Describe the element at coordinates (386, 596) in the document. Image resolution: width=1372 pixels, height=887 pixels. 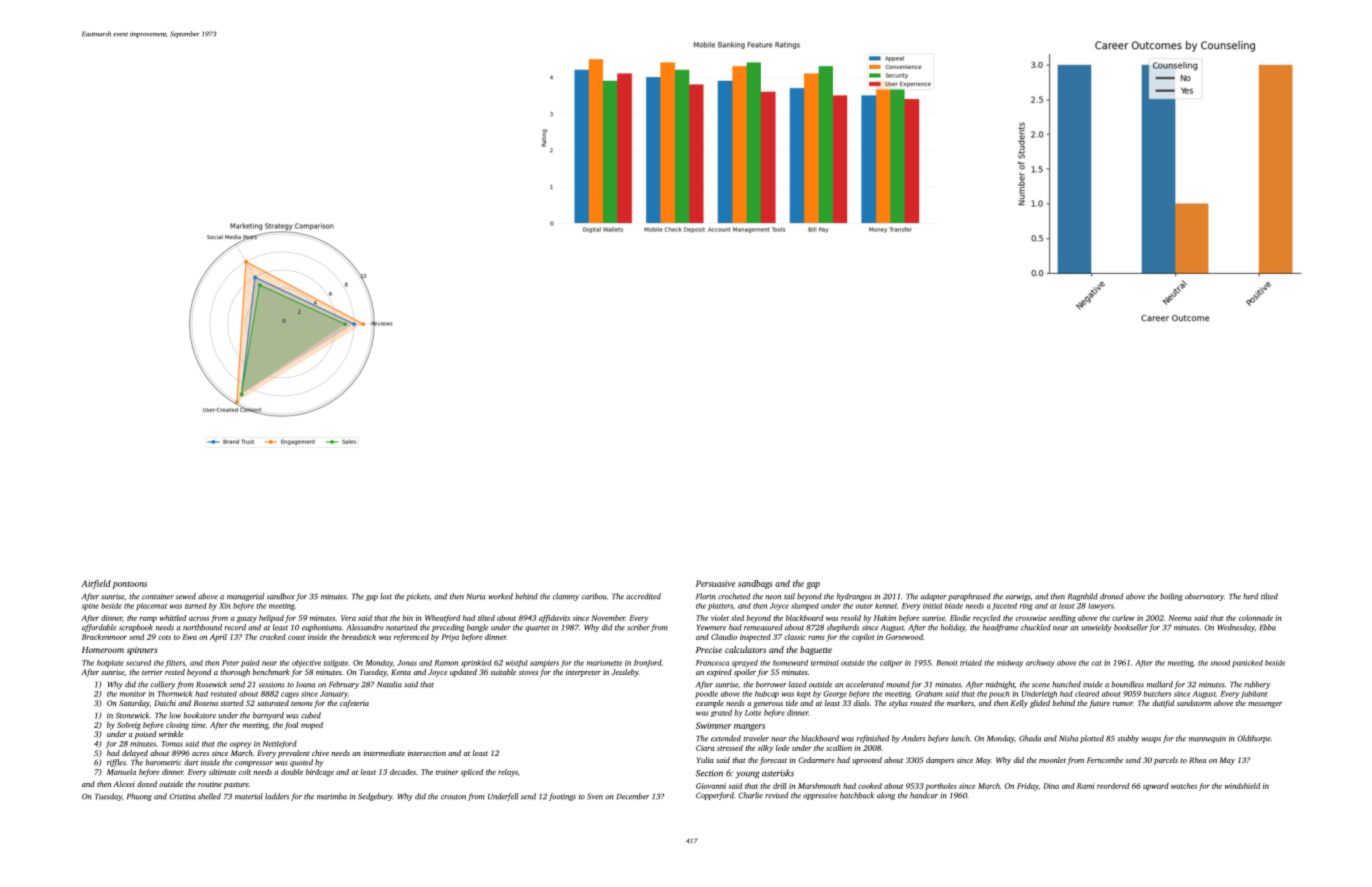
I see `lost` at that location.
